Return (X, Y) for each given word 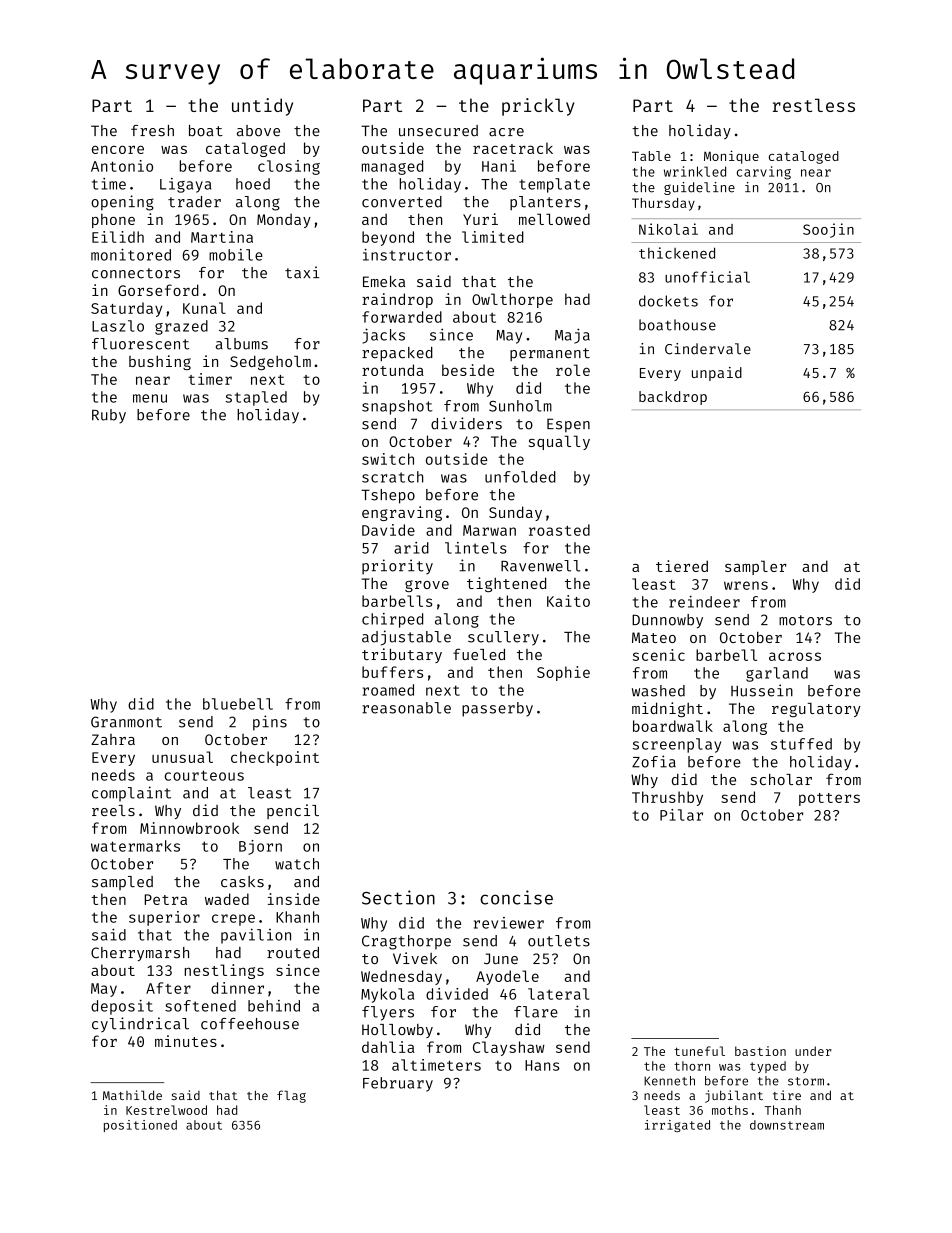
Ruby (109, 416)
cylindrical (140, 1024)
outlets (559, 941)
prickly (538, 107)
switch (388, 459)
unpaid (717, 374)
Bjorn (260, 847)
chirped (392, 620)
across (795, 656)
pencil (293, 811)
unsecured (438, 131)
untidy (262, 107)
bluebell (238, 704)
